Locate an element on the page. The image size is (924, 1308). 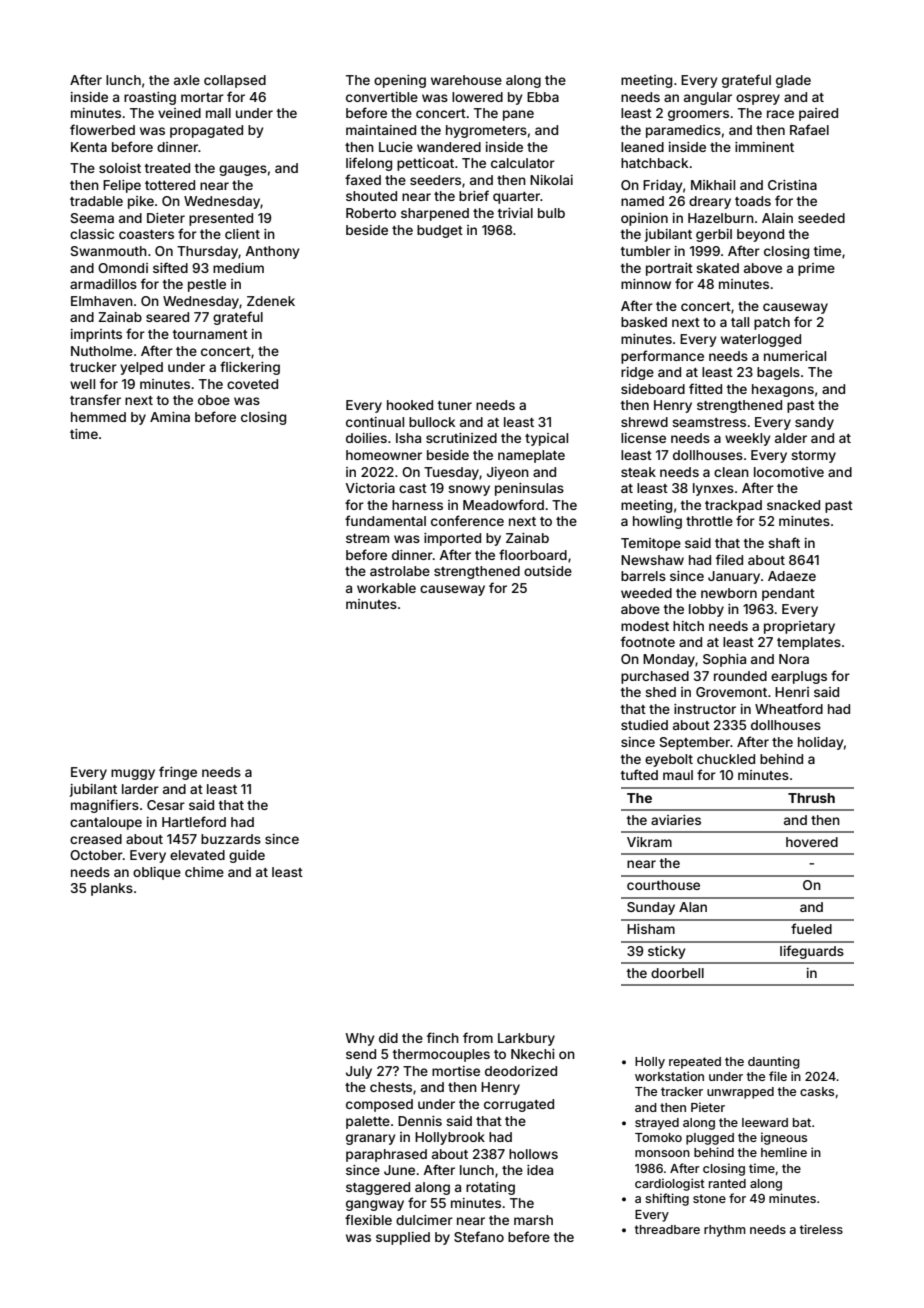
sifted is located at coordinates (170, 267).
